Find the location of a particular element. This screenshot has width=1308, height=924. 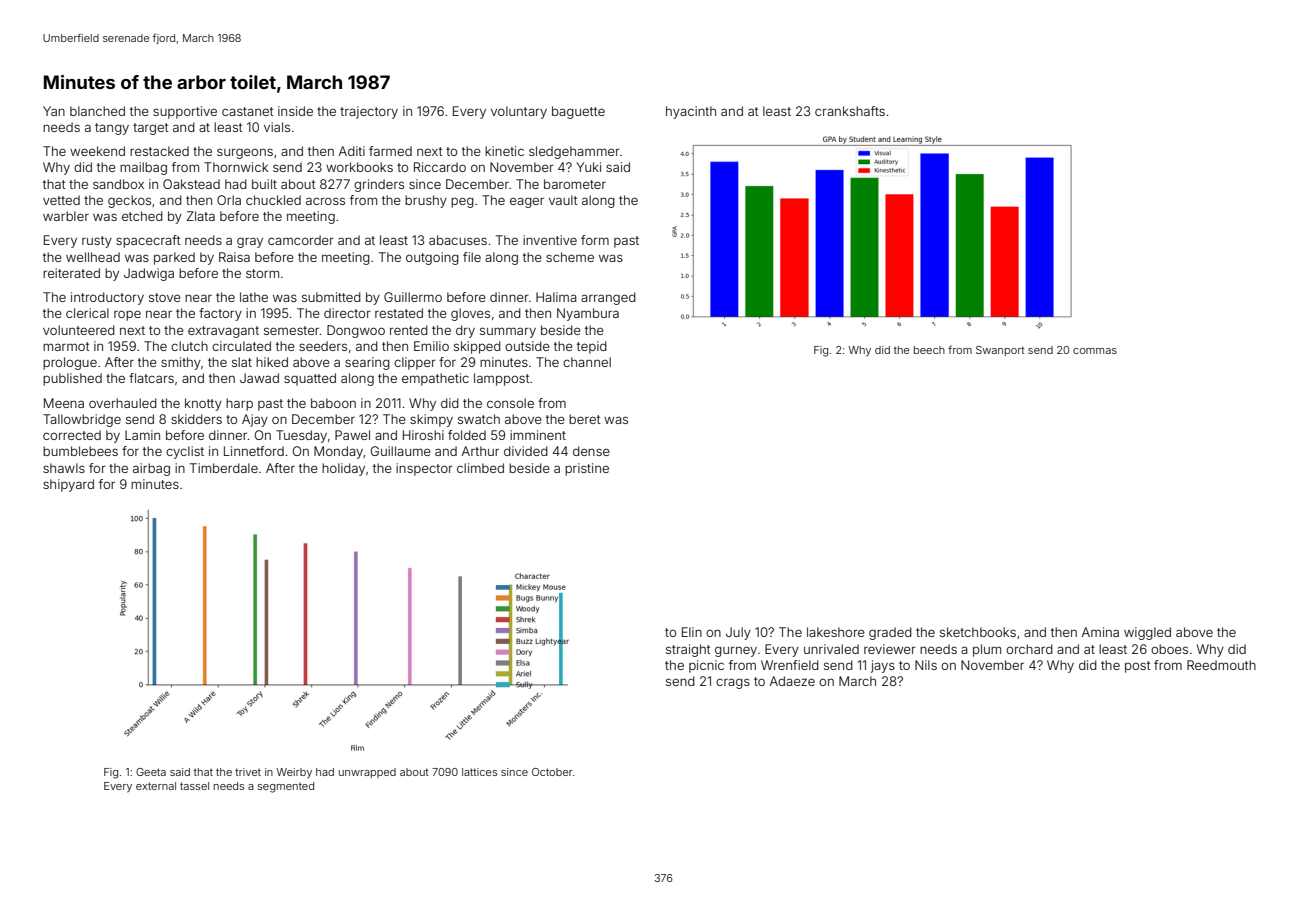

Tallowbridge is located at coordinates (82, 420).
